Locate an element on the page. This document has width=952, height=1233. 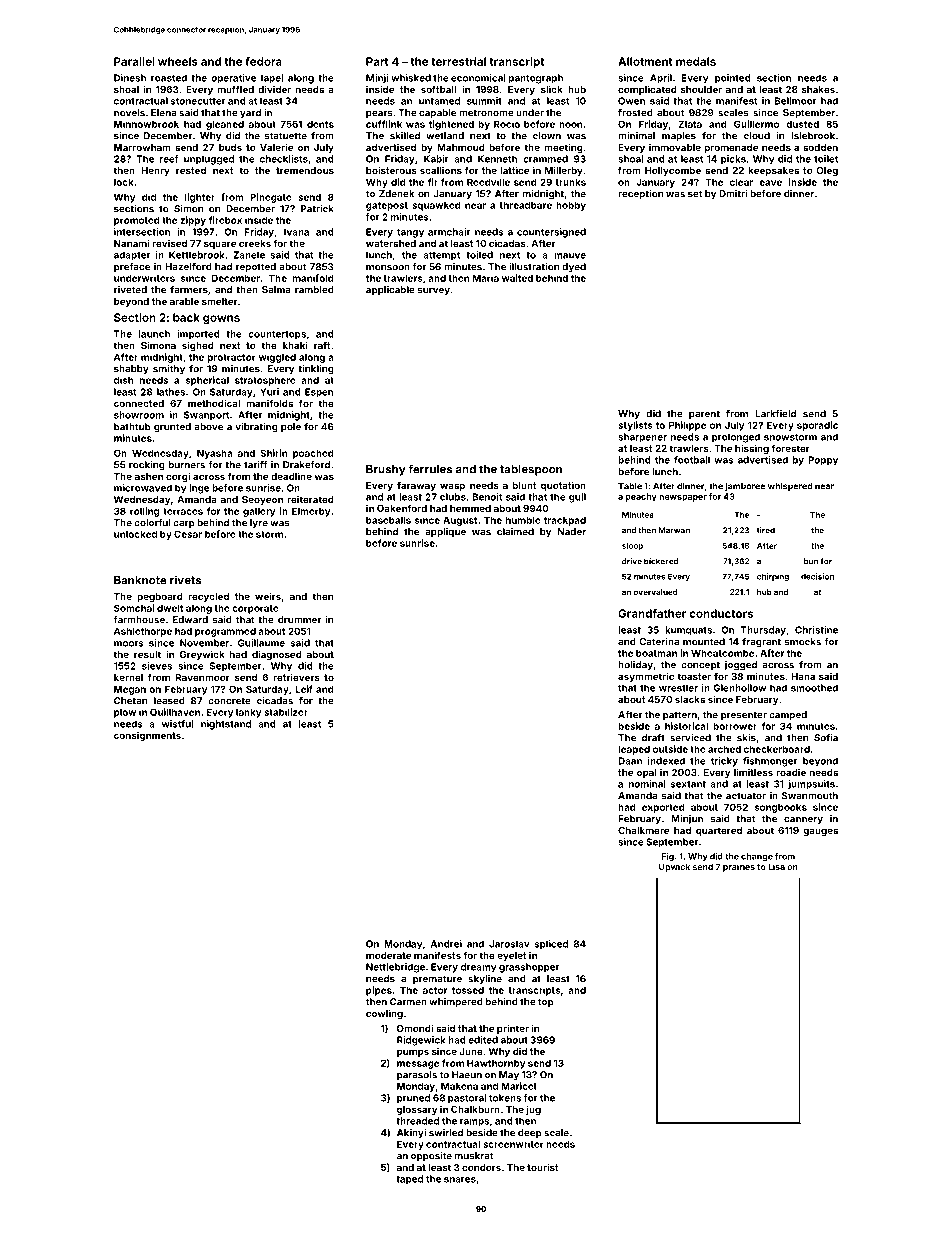
spherical is located at coordinates (207, 381).
